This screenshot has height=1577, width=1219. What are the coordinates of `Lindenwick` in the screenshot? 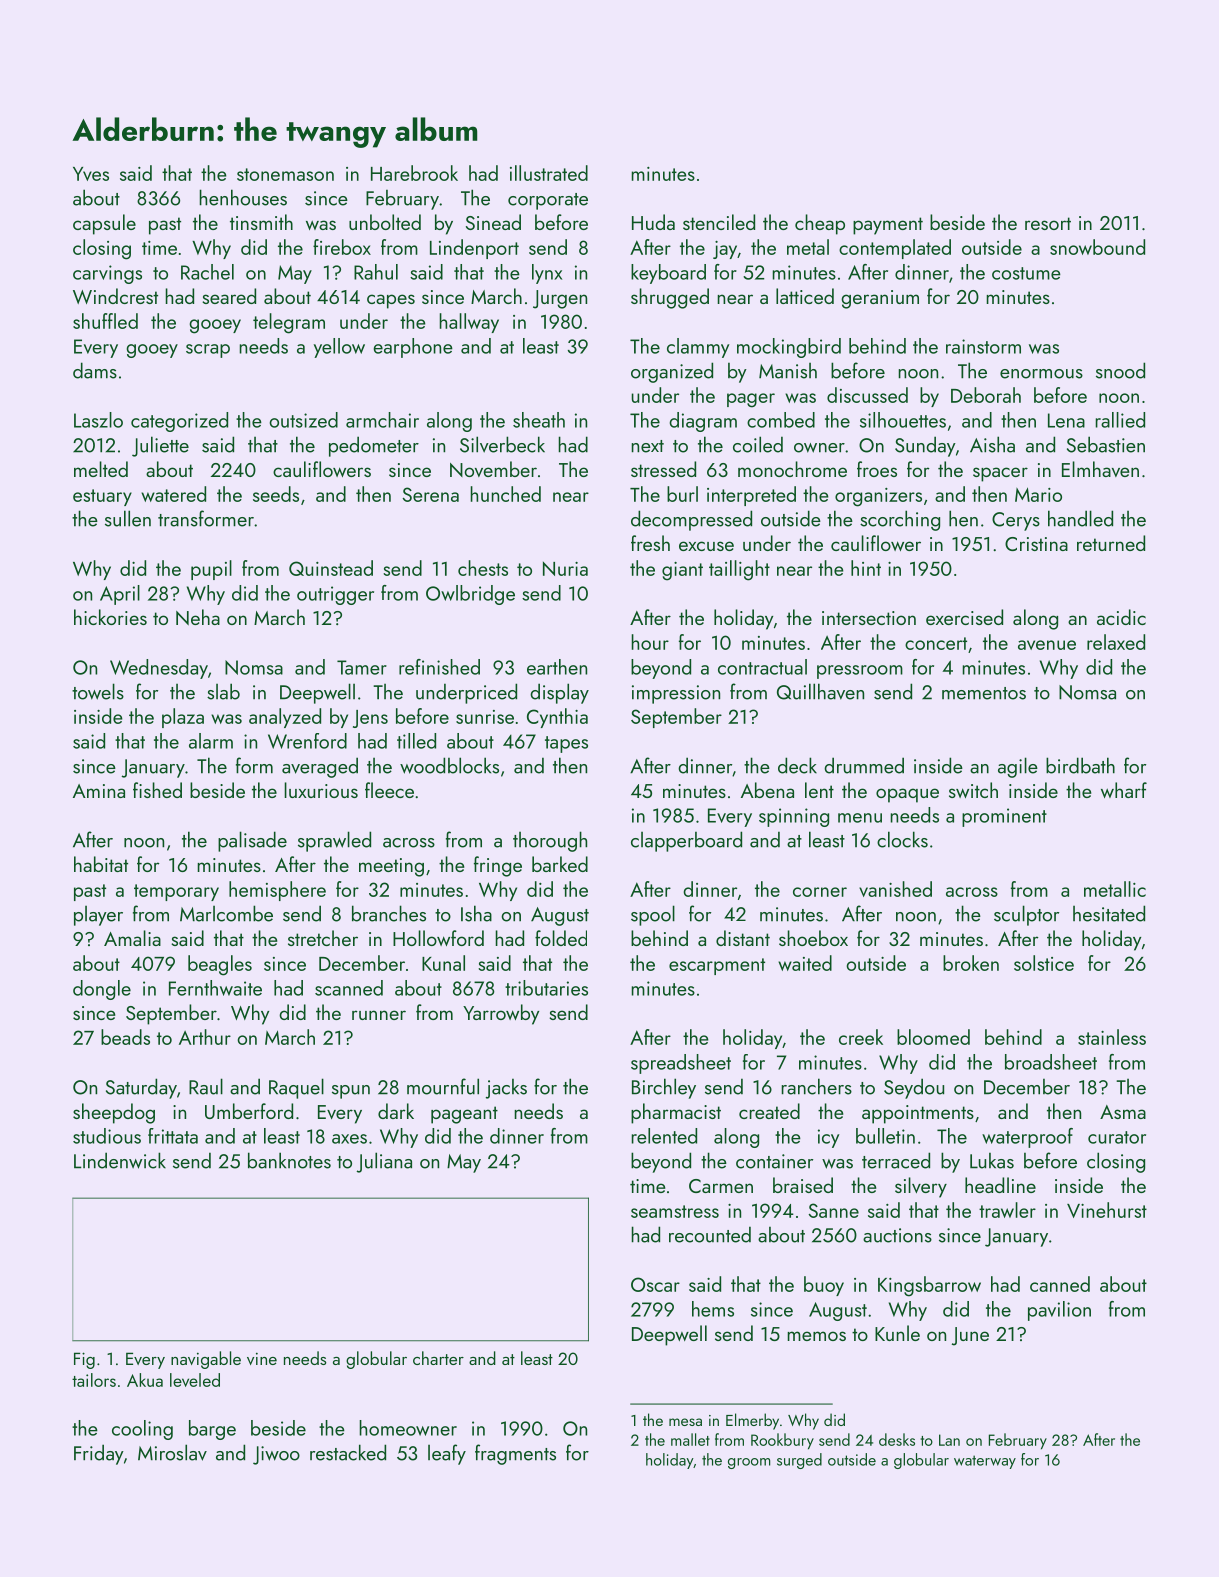 It's located at (120, 1160).
